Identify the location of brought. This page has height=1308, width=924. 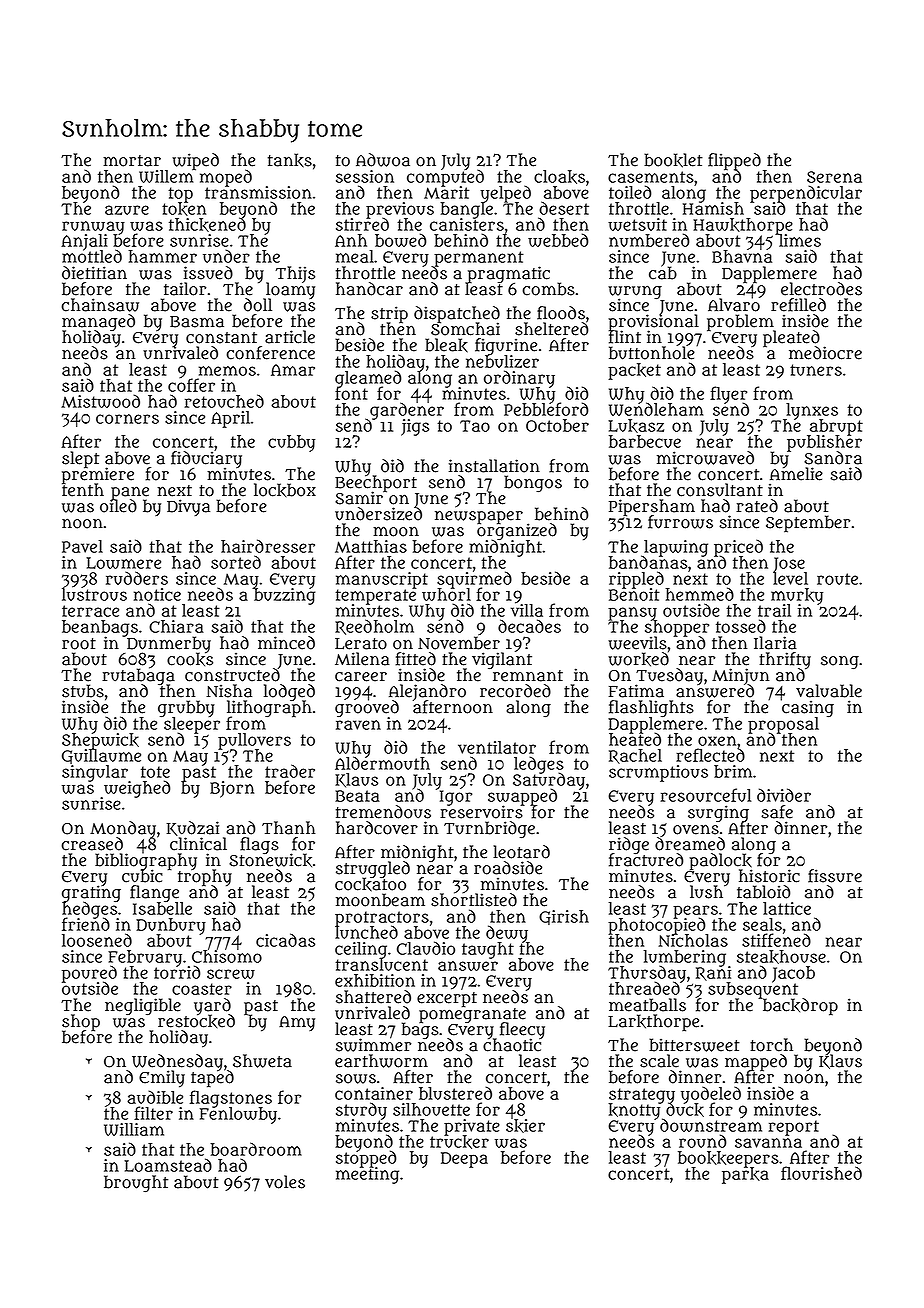
(136, 1183).
